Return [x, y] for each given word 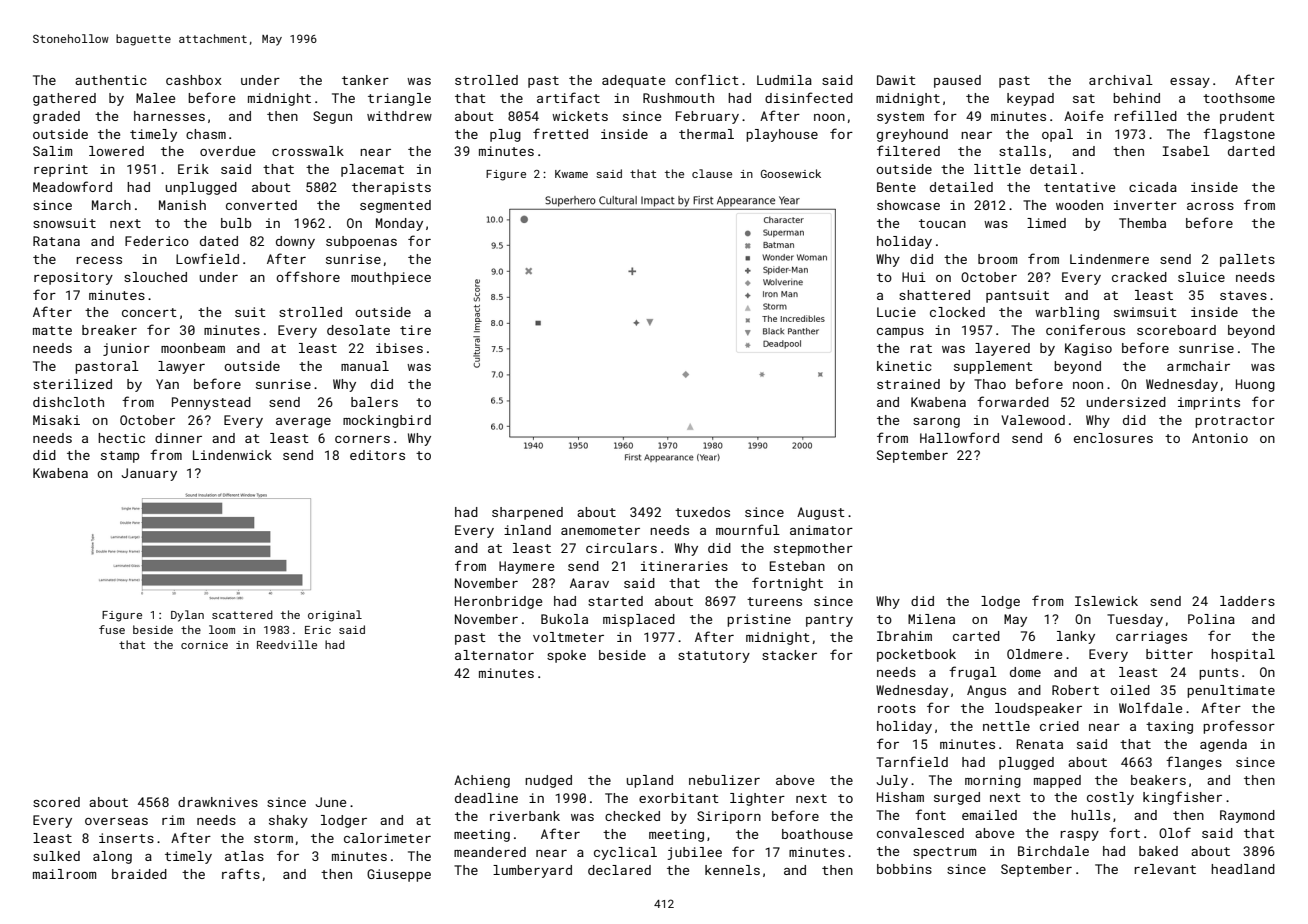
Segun [332, 117]
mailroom [64, 874]
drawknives [218, 802]
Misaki [56, 420]
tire [415, 330]
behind [1136, 98]
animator [821, 530]
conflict [707, 79]
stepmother [813, 549]
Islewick [1106, 601]
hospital [1243, 655]
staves [1243, 295]
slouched [155, 277]
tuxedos [702, 512]
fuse [112, 629]
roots [897, 708]
